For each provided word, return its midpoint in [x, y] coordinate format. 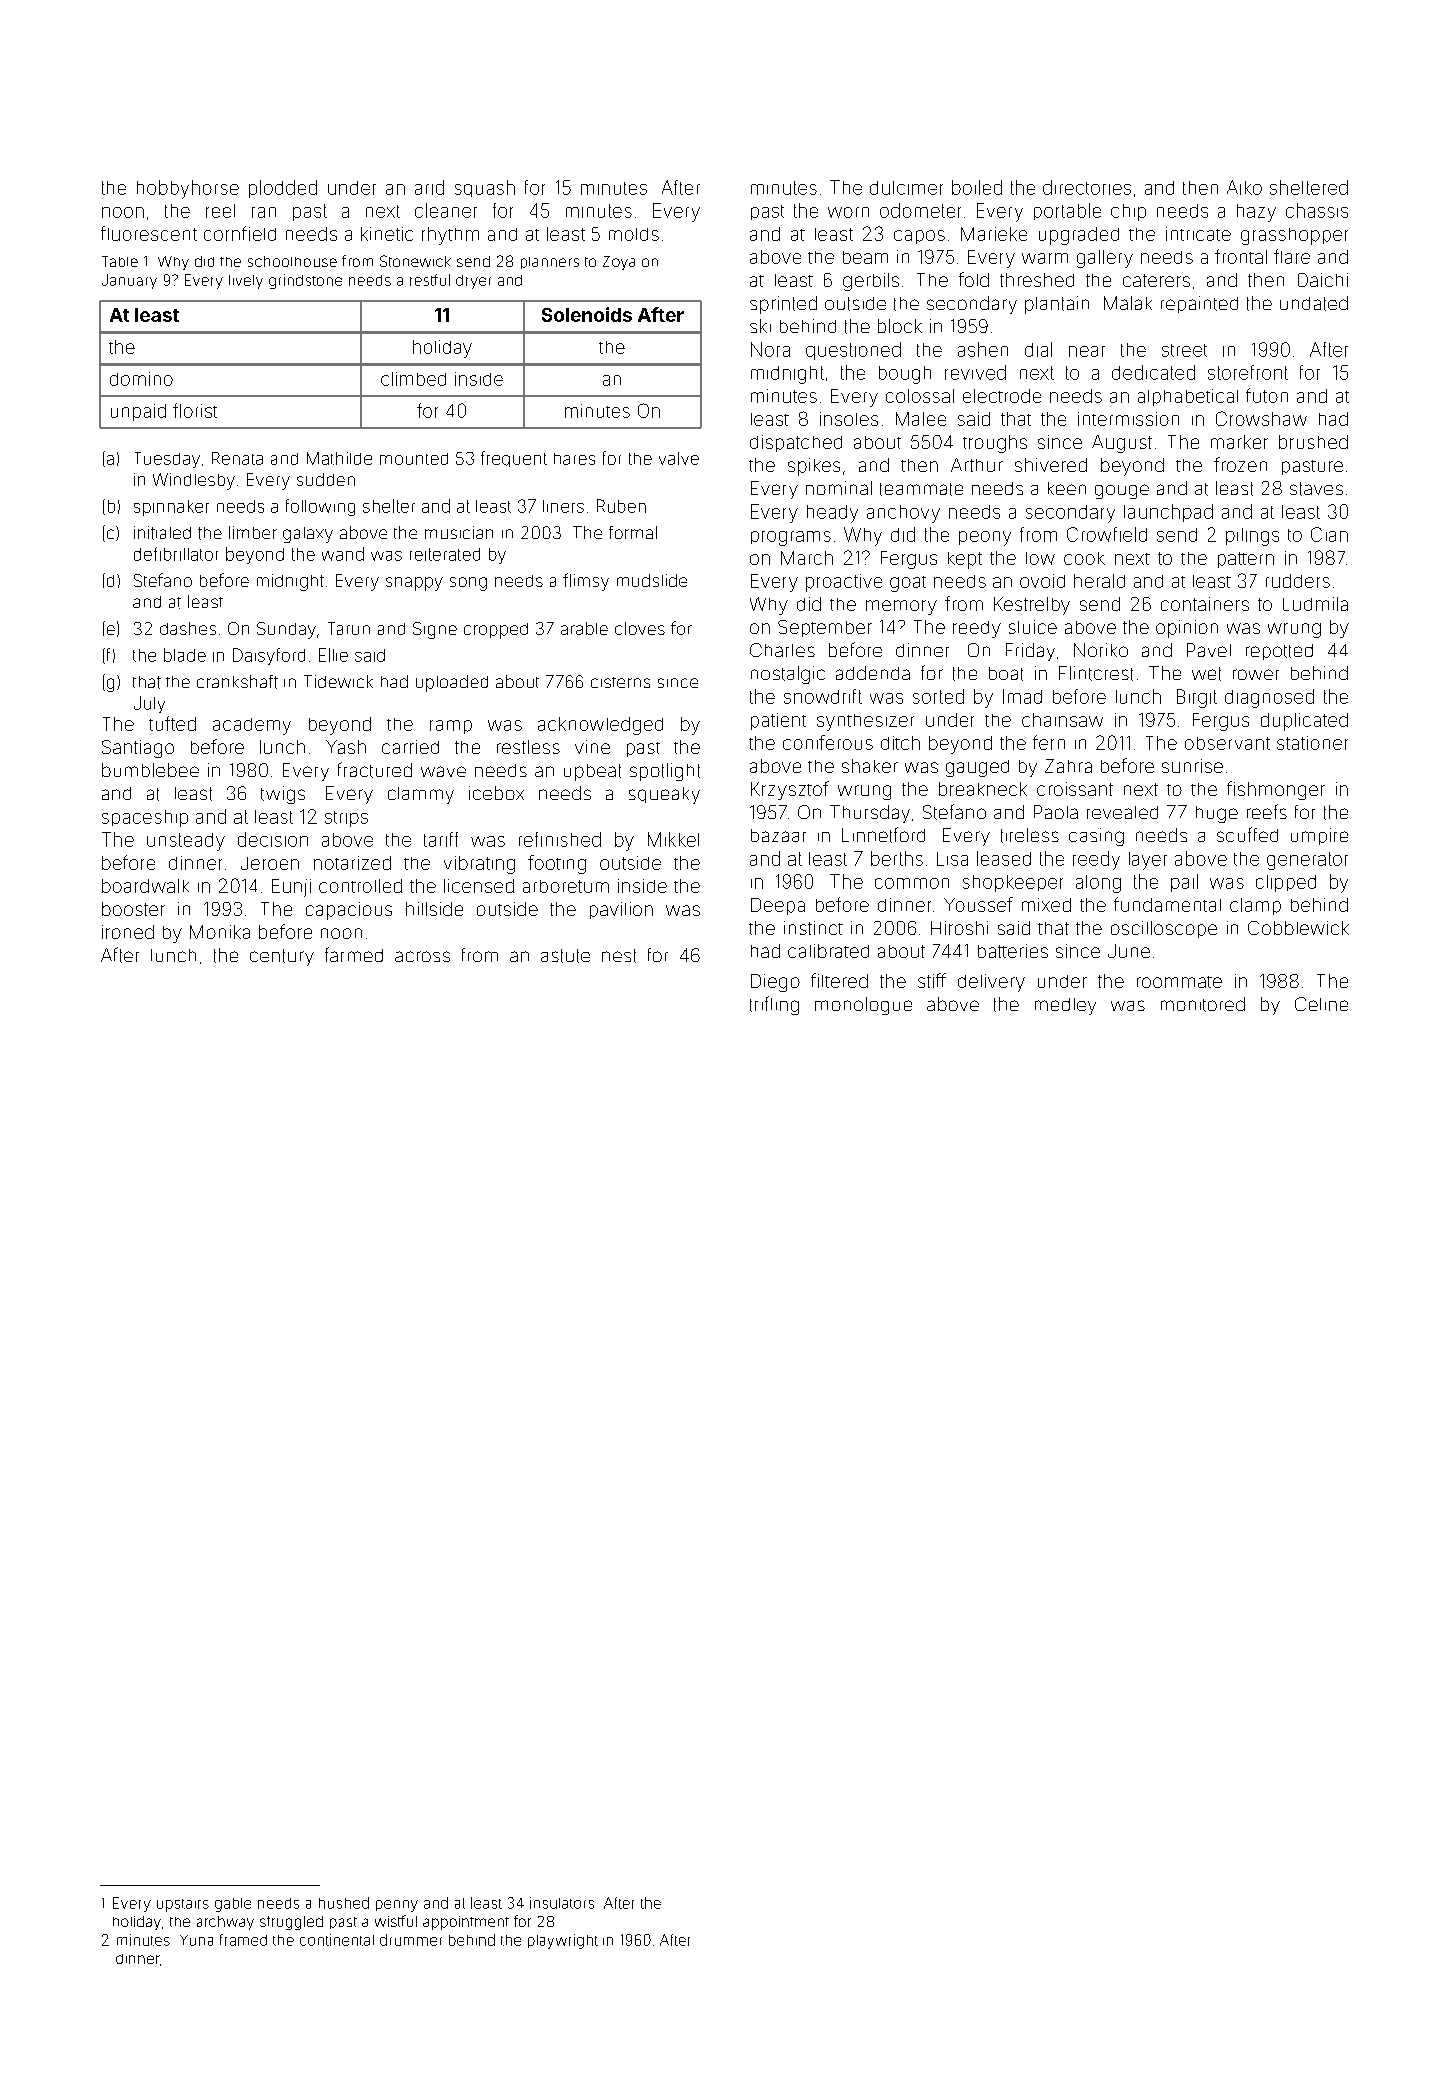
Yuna [196, 1940]
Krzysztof [790, 790]
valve [679, 458]
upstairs [183, 1905]
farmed [354, 954]
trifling [774, 1005]
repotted [1279, 652]
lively [246, 282]
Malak [1128, 303]
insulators [562, 1903]
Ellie [333, 655]
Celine [1321, 1004]
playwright [563, 1941]
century [282, 957]
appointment [466, 1923]
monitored [1203, 1004]
